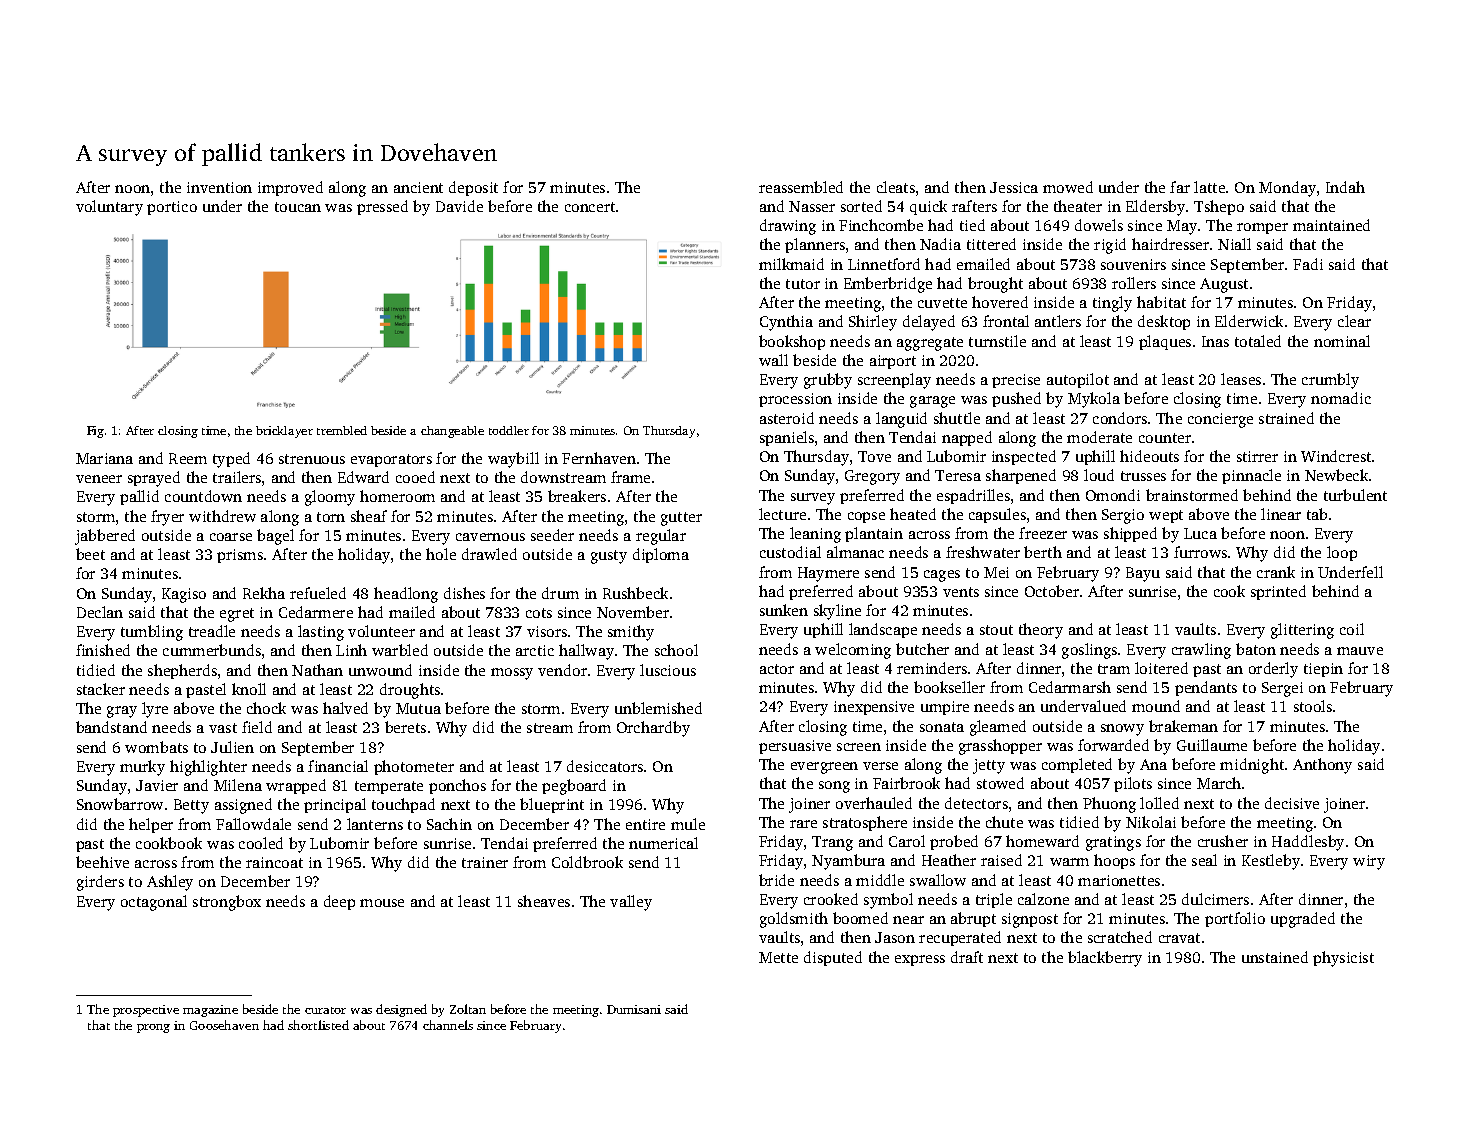 Image resolution: width=1470 pixels, height=1136 pixels. What do you see at coordinates (874, 708) in the screenshot?
I see `inexpensive` at bounding box center [874, 708].
